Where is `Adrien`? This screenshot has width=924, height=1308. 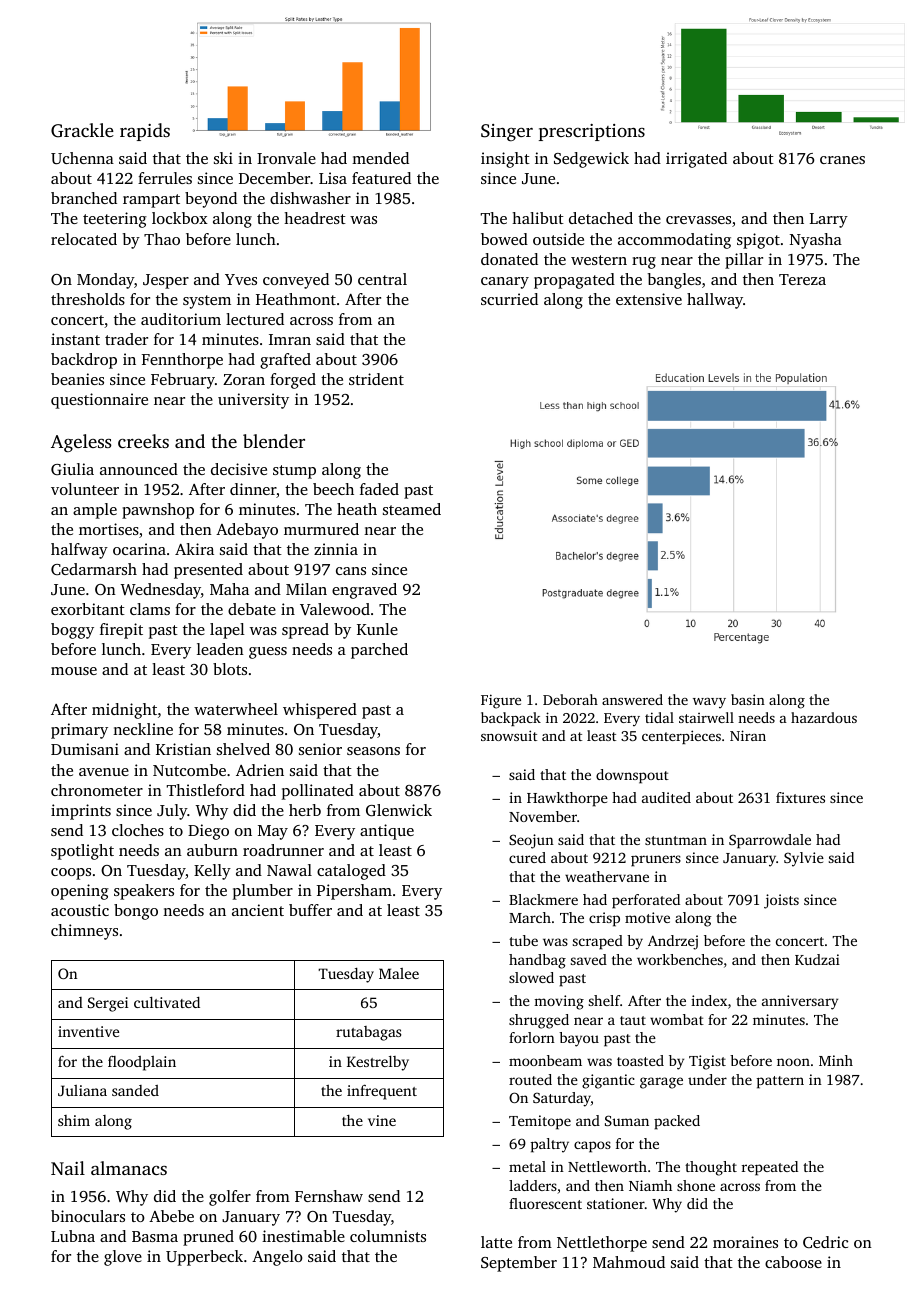
Adrien is located at coordinates (260, 770).
